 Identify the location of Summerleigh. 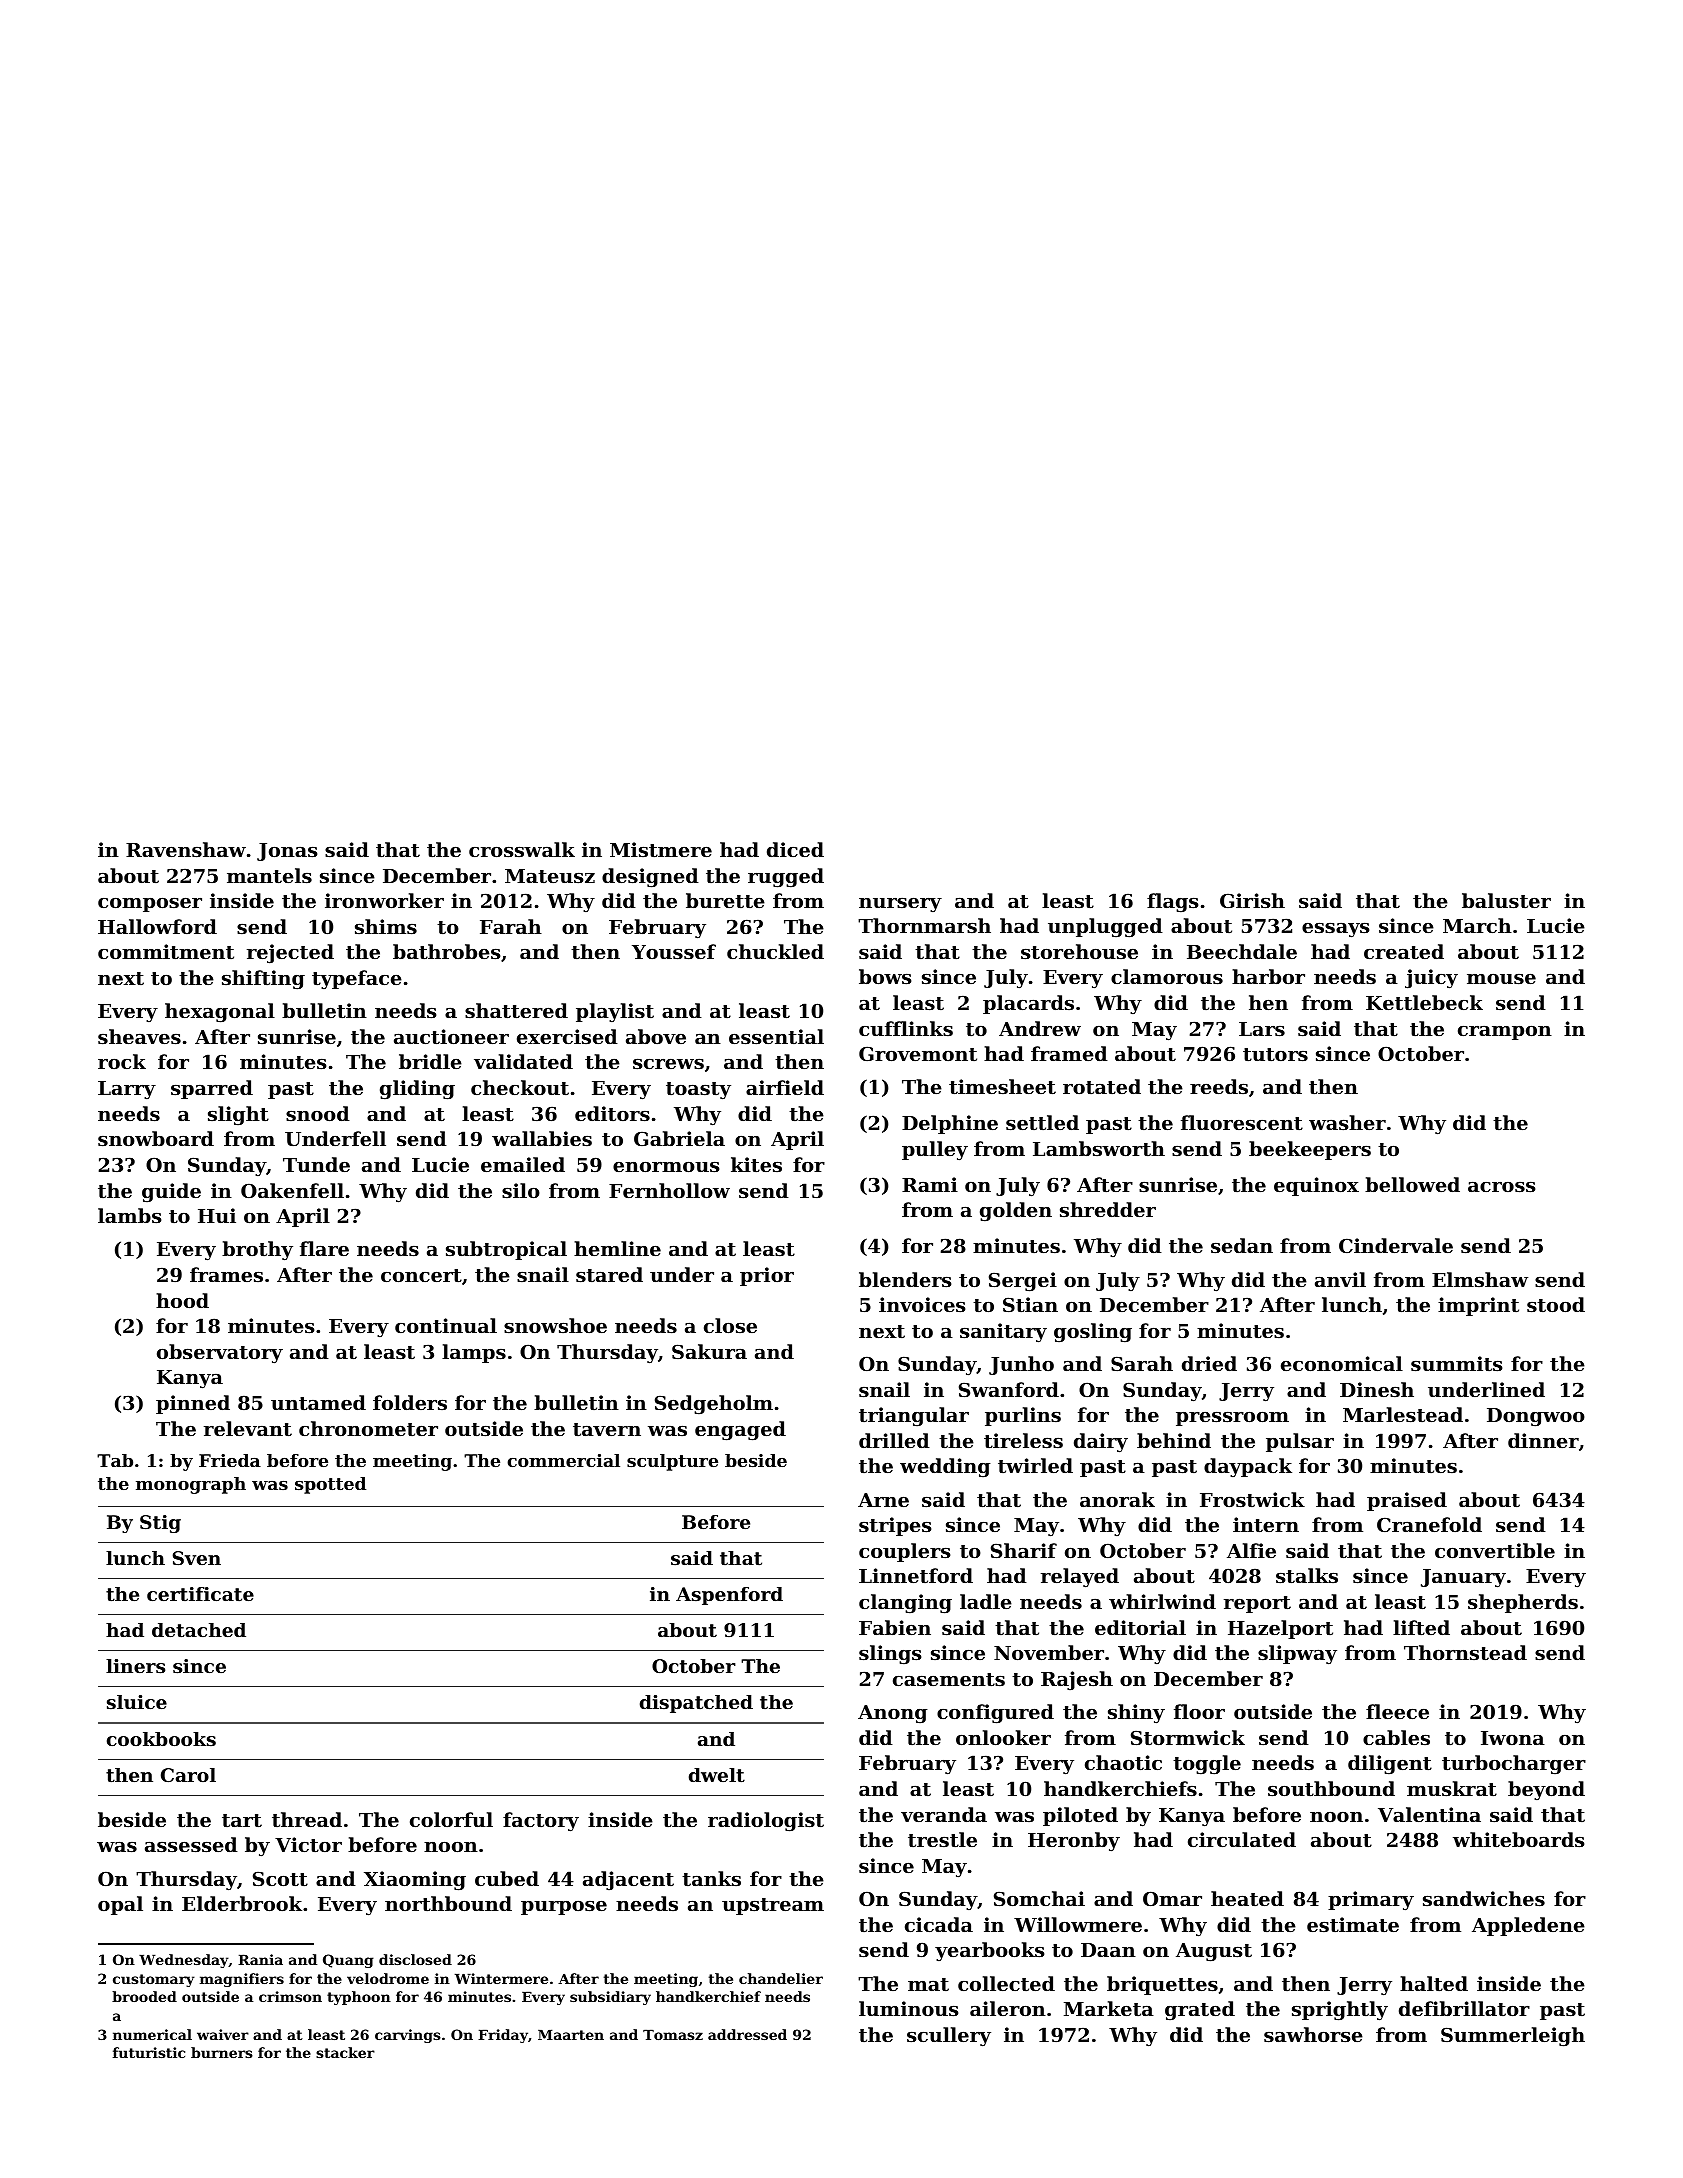
(1513, 2037).
